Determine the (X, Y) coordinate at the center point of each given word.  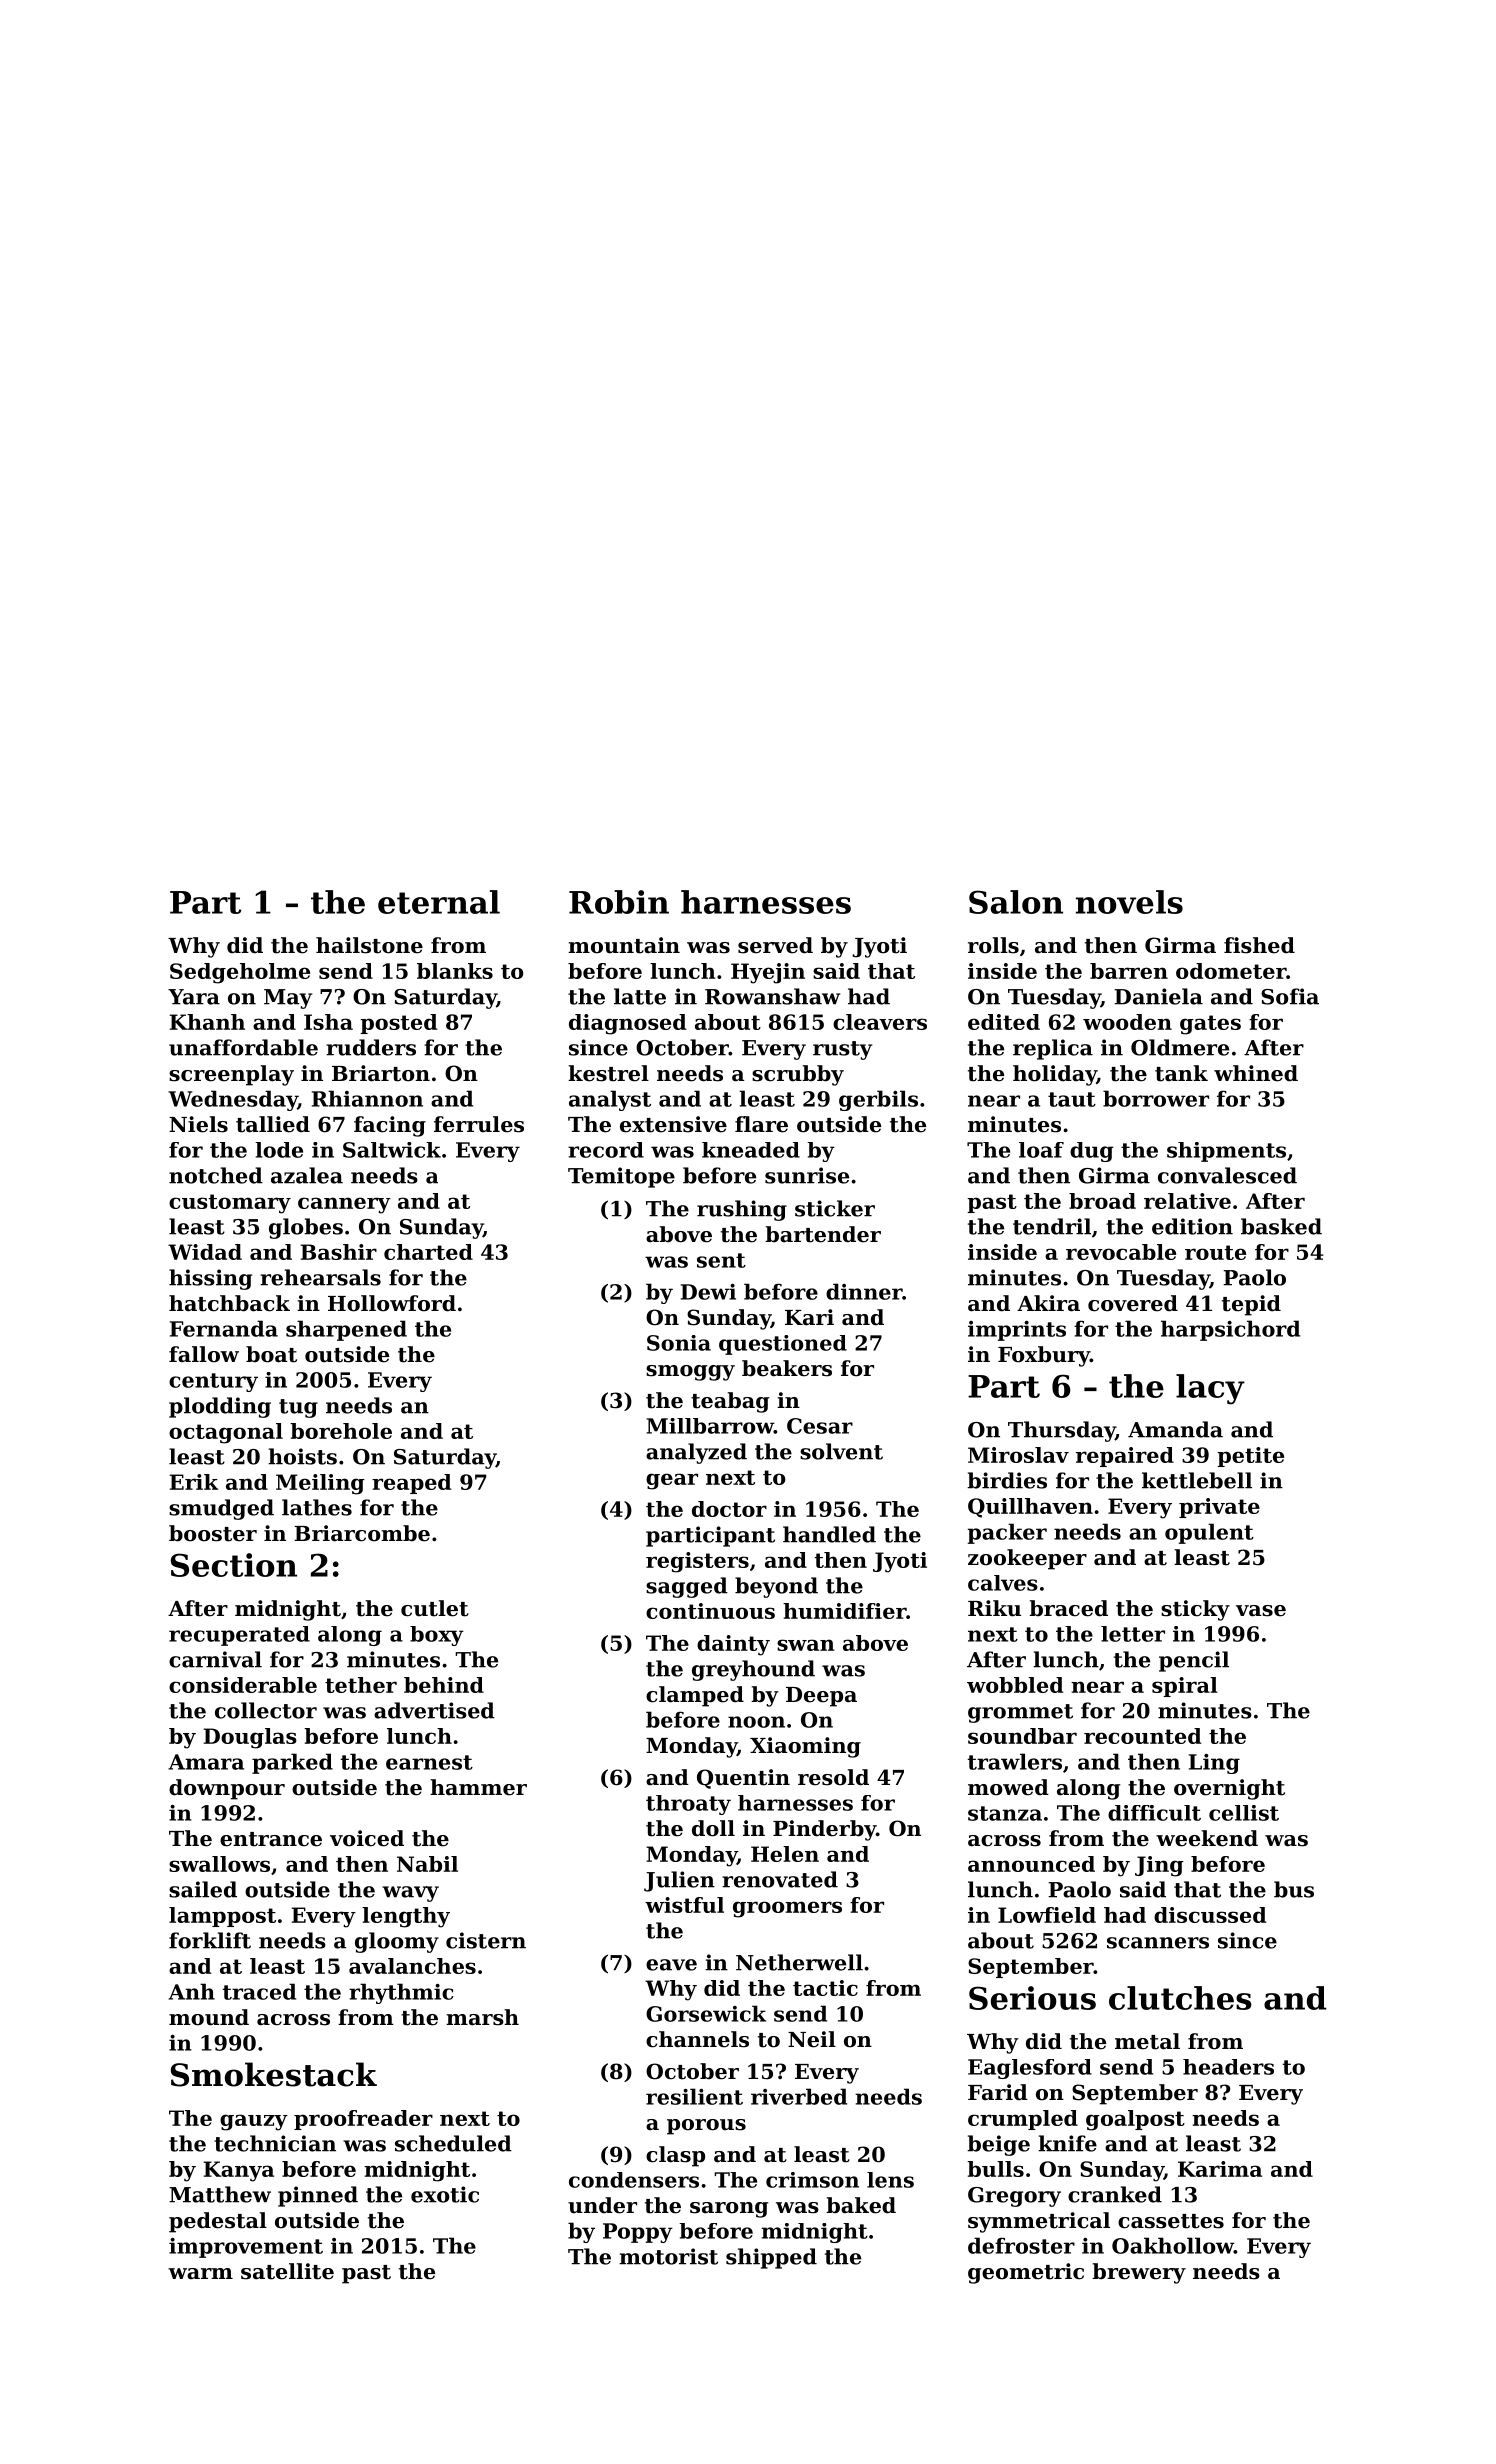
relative (1187, 1201)
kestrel (608, 1073)
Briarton (381, 1073)
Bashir (339, 1252)
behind (444, 1685)
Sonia (679, 1343)
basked (1281, 1226)
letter (1133, 1634)
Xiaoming (805, 1747)
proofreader (363, 2120)
